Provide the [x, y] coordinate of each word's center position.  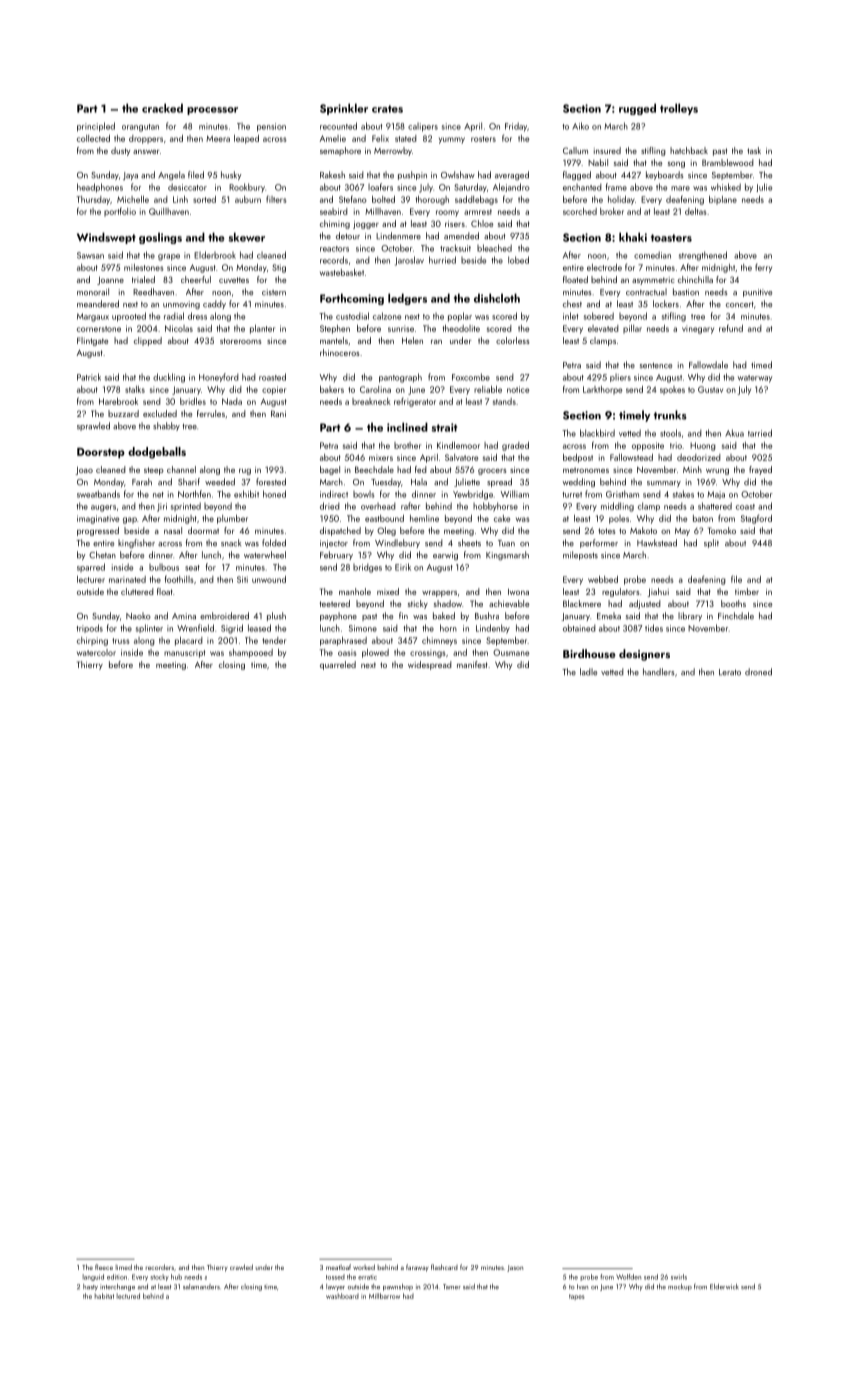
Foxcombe [471, 377]
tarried [760, 433]
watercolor [96, 652]
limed [124, 1267]
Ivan [582, 1286]
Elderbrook [215, 255]
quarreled [338, 665]
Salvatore [461, 457]
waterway [755, 379]
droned [758, 672]
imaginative [98, 519]
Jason [515, 1268]
